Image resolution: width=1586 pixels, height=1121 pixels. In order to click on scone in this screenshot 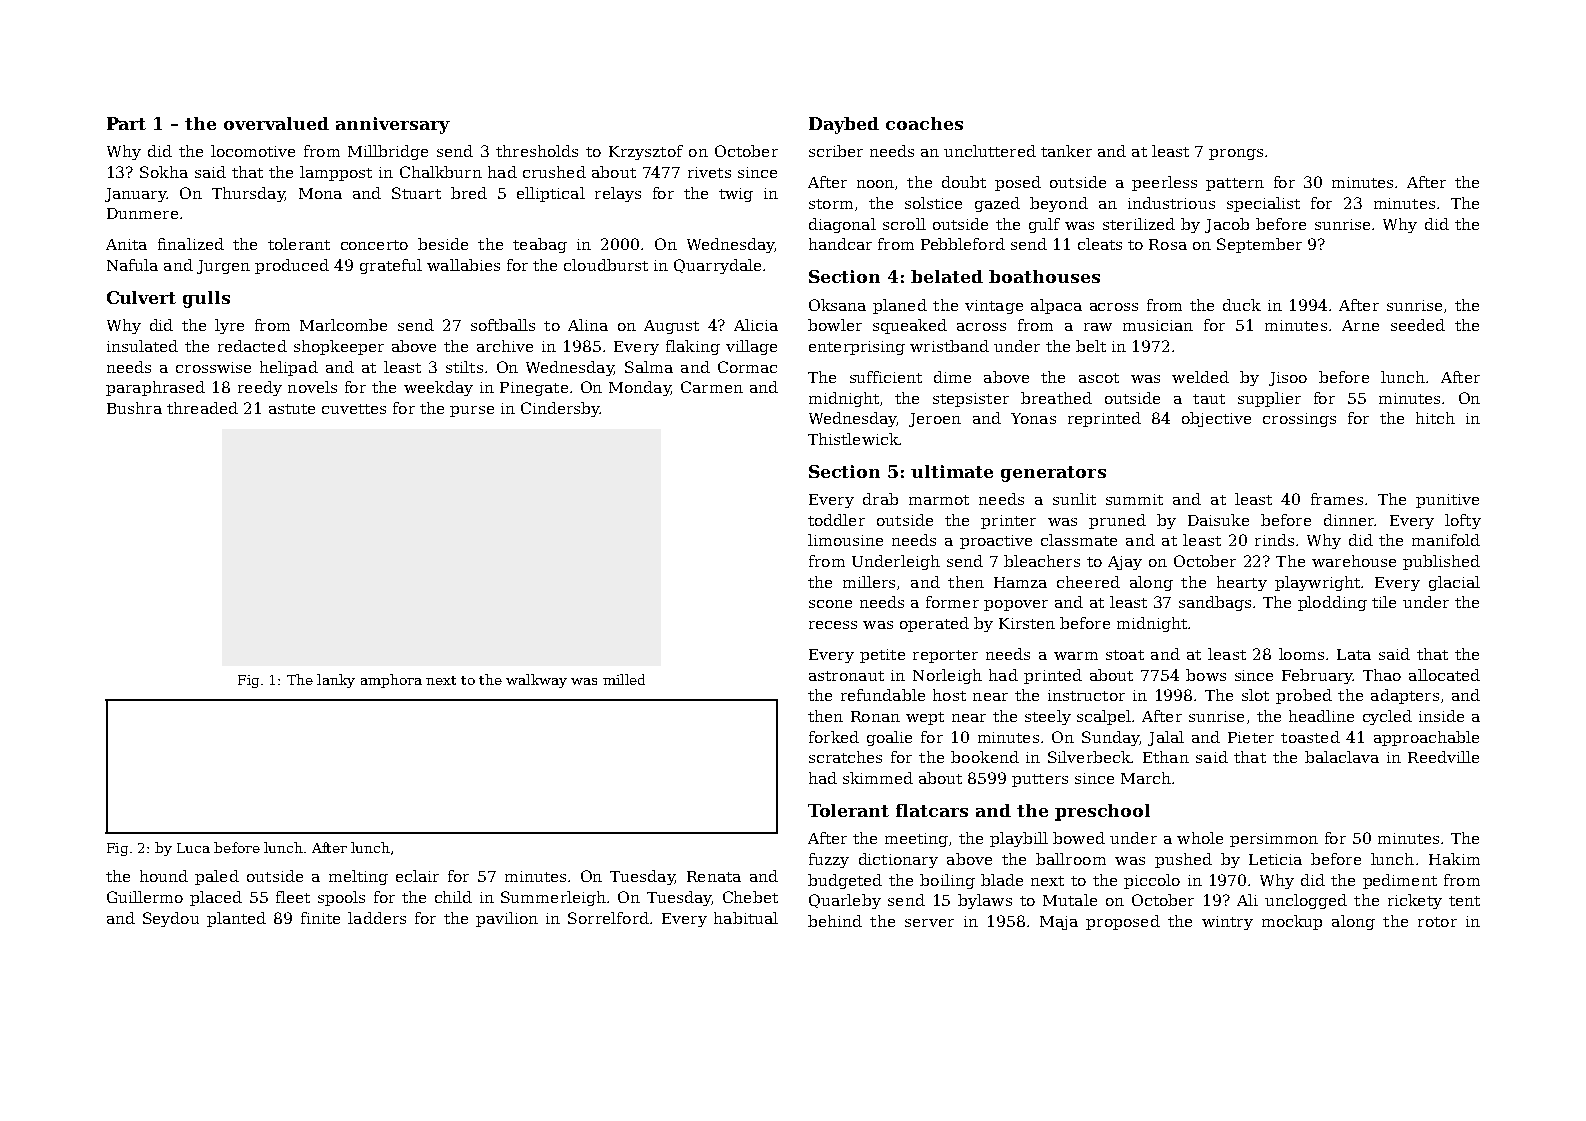, I will do `click(830, 604)`.
